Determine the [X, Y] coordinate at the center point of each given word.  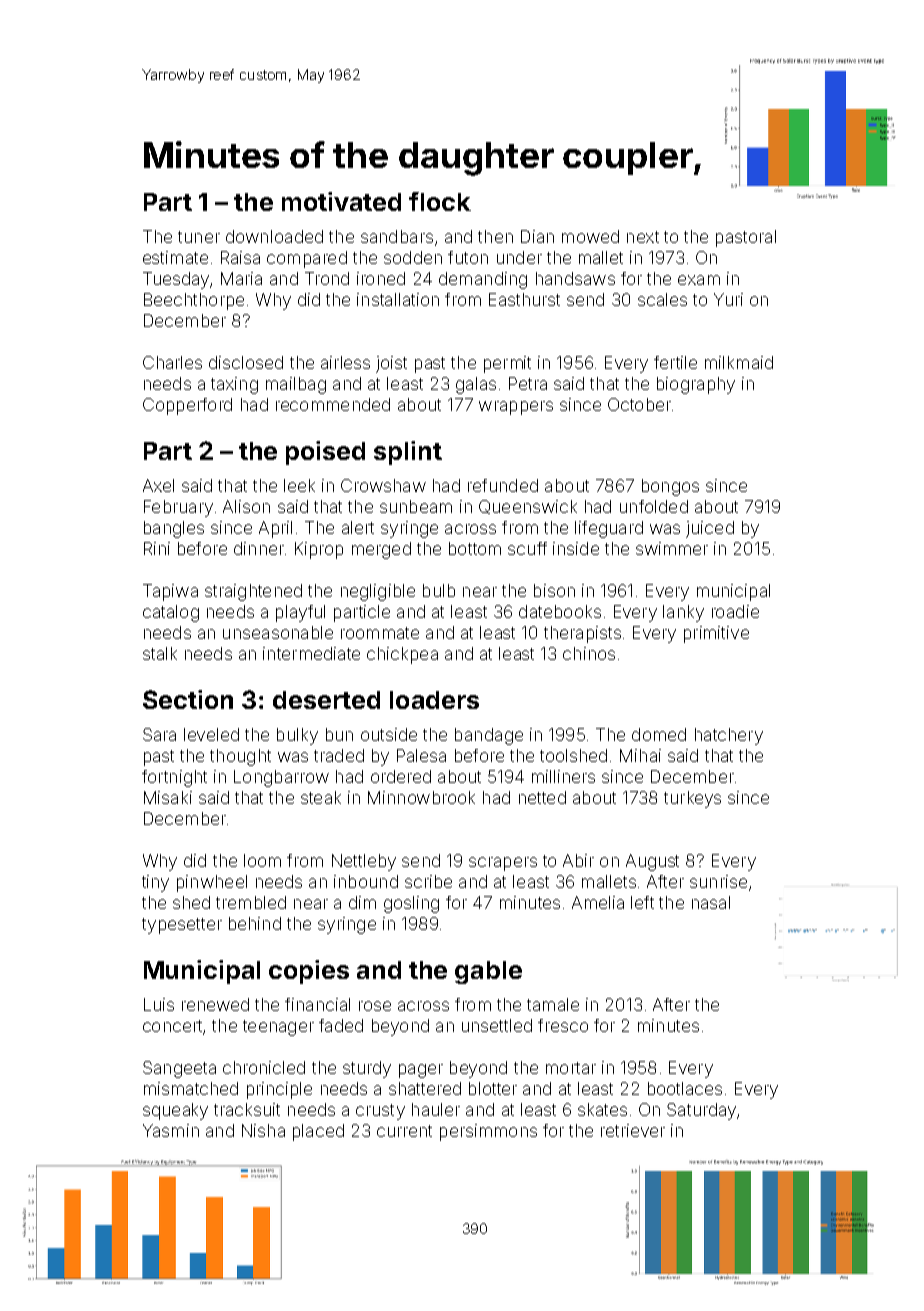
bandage [489, 736]
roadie [735, 611]
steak [321, 797]
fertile [675, 362]
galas [476, 385]
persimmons [488, 1132]
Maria [241, 278]
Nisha [263, 1130]
